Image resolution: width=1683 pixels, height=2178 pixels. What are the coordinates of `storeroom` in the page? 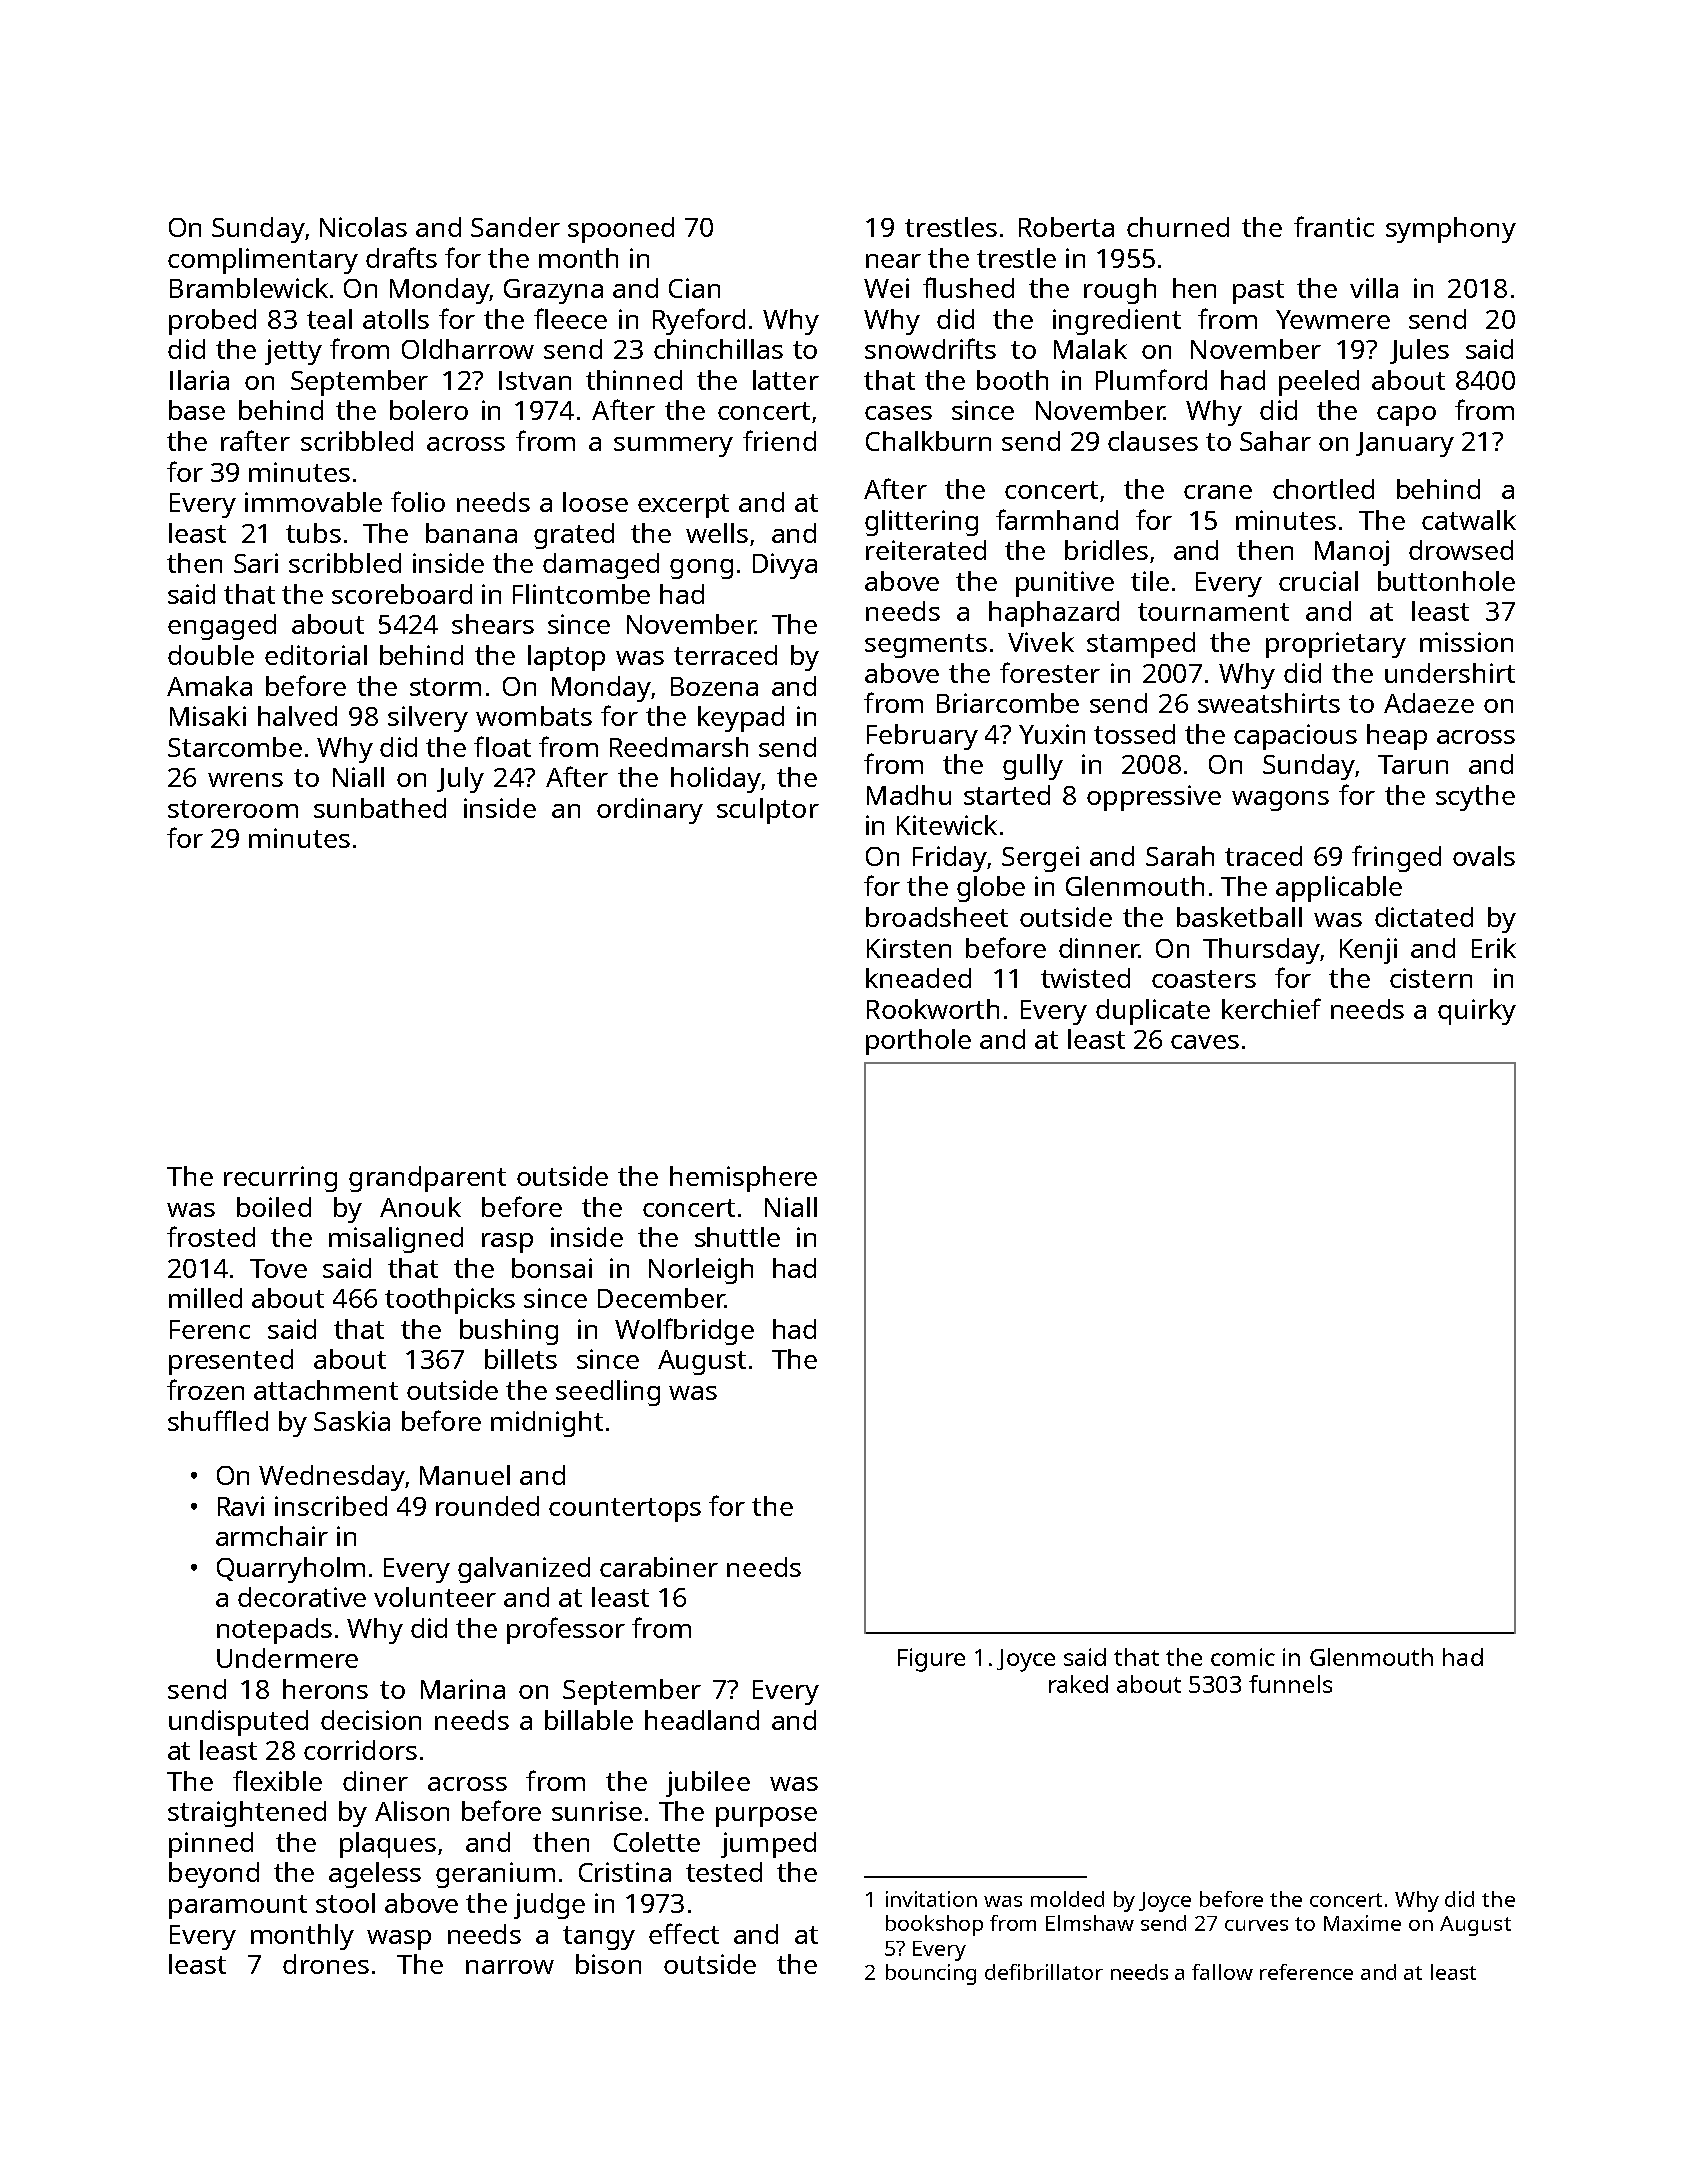 It's located at (233, 809).
